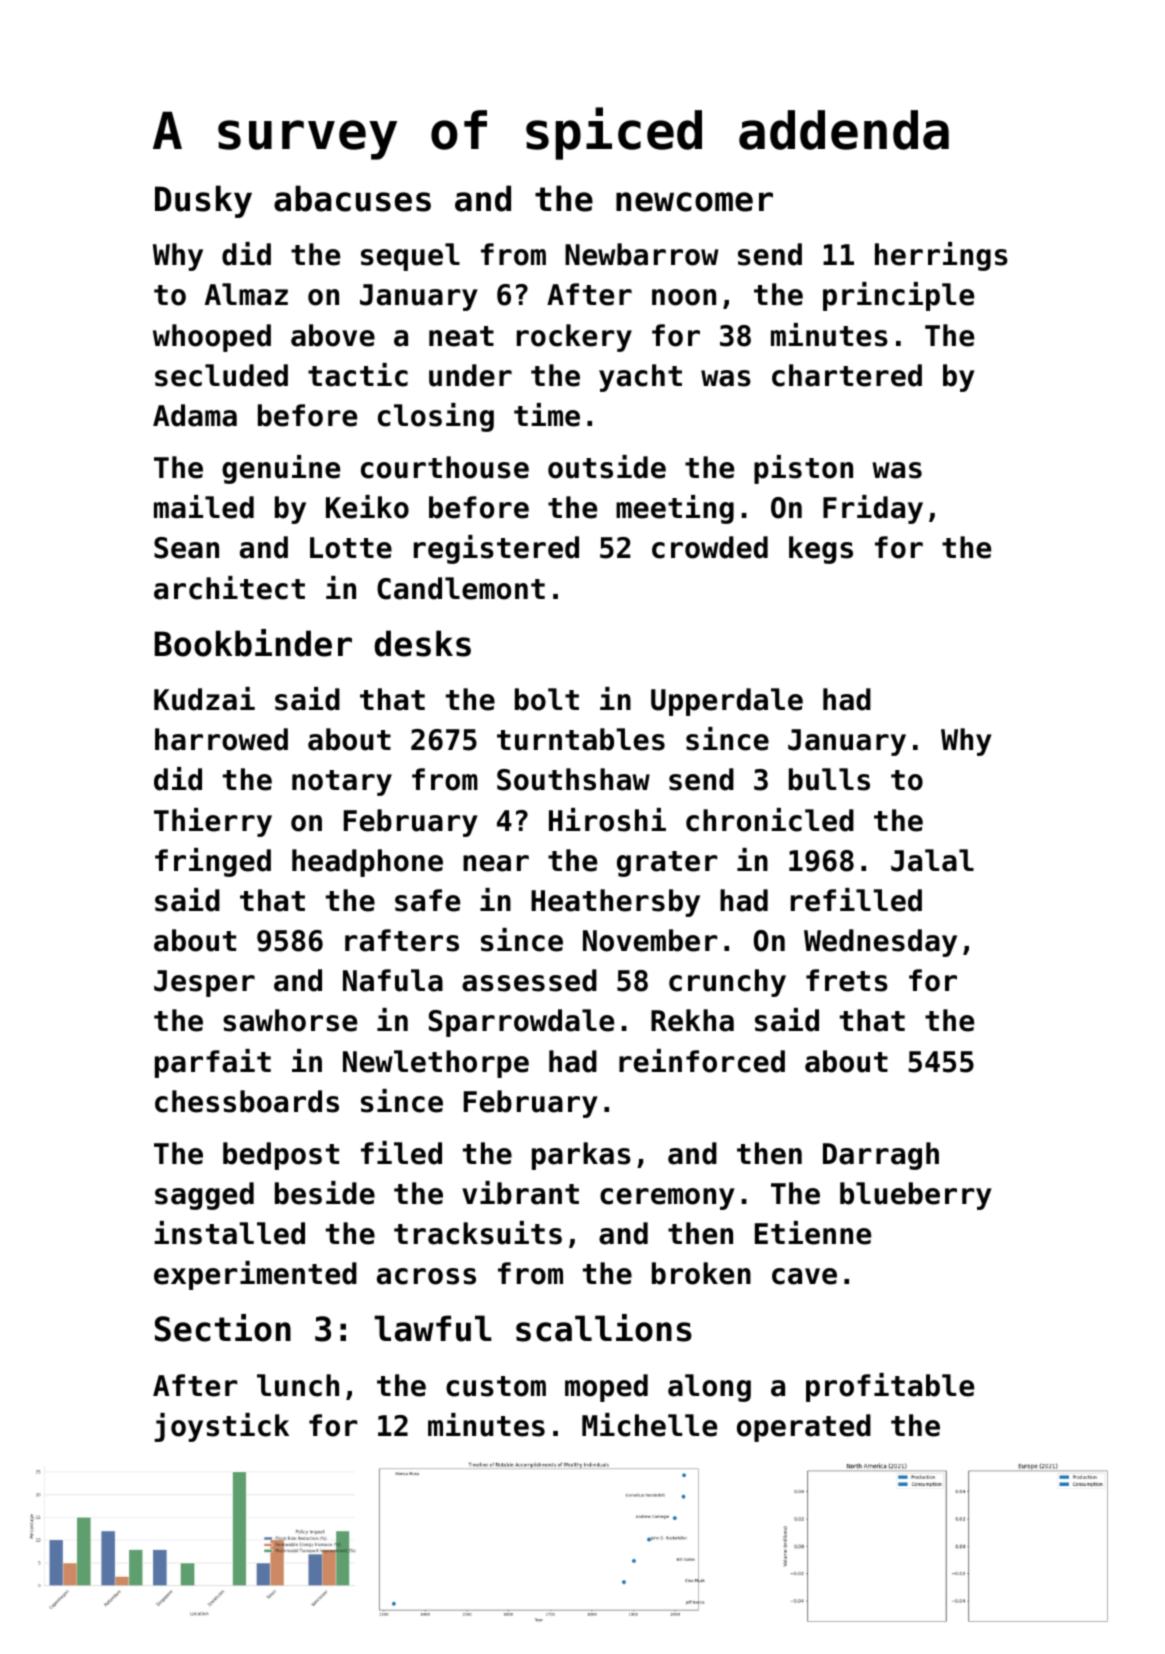 Image resolution: width=1165 pixels, height=1654 pixels. What do you see at coordinates (727, 983) in the screenshot?
I see `crunchy` at bounding box center [727, 983].
